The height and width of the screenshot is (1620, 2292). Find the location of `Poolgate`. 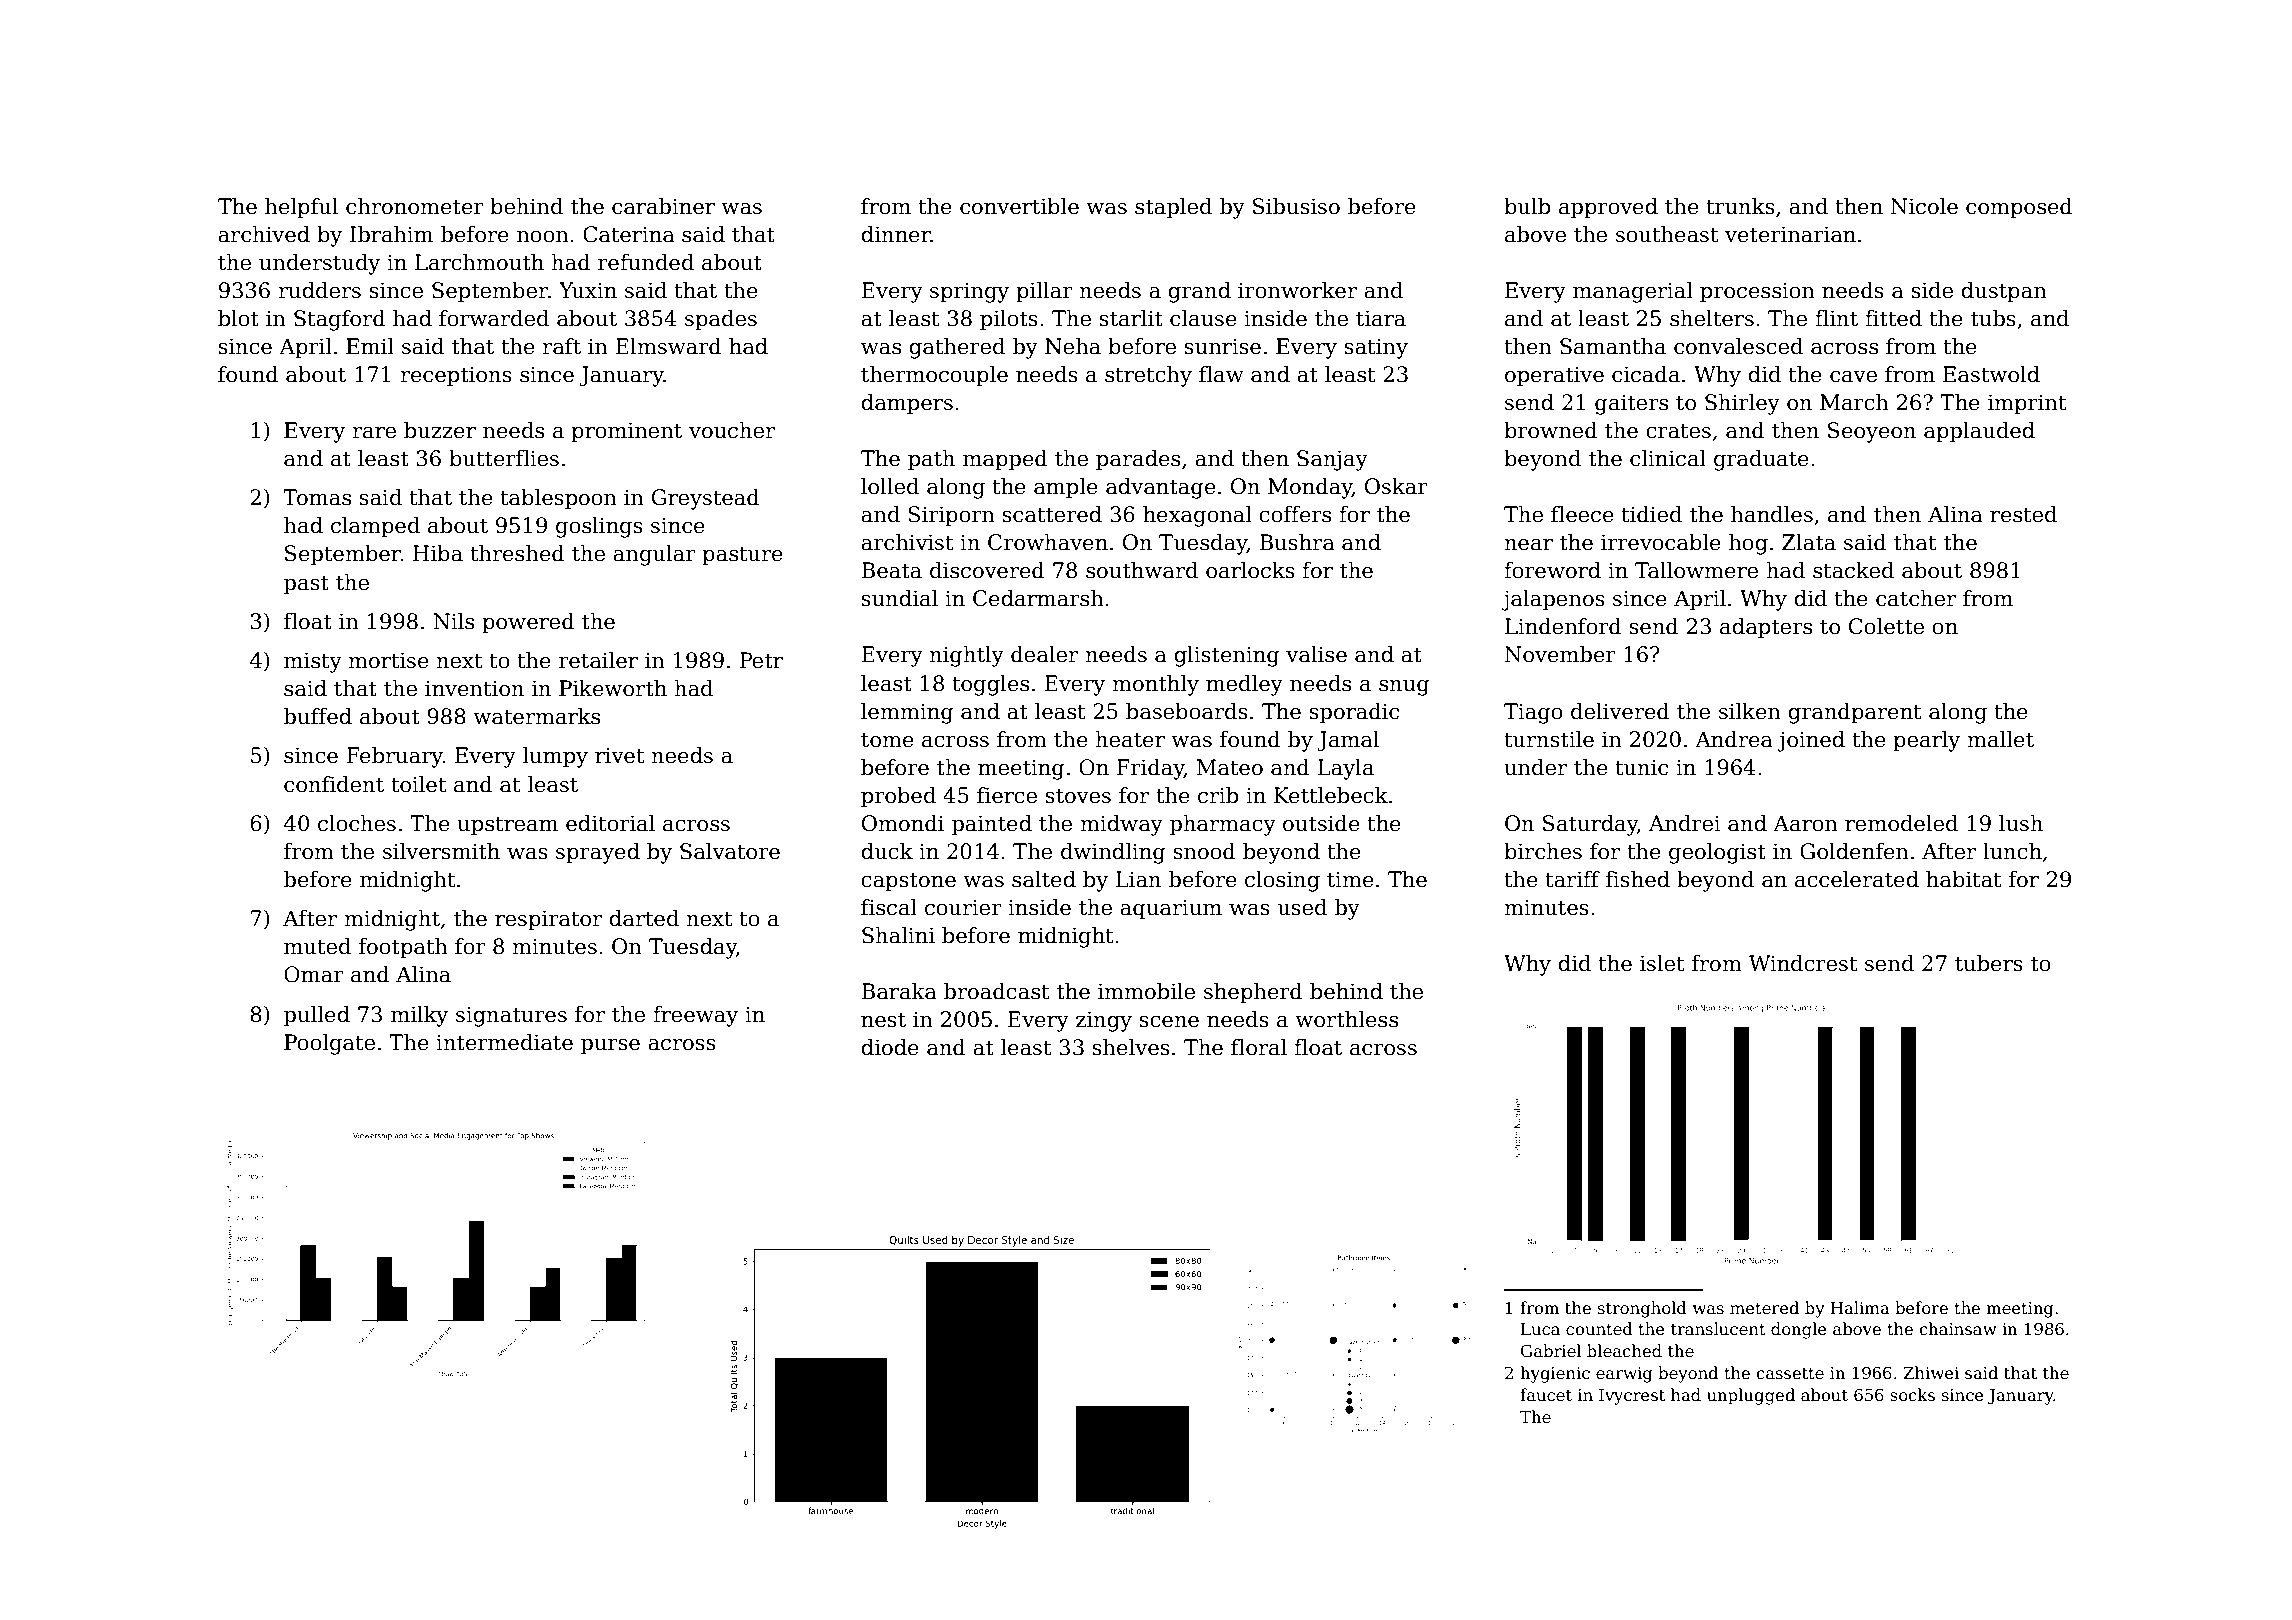

Poolgate is located at coordinates (329, 1044).
